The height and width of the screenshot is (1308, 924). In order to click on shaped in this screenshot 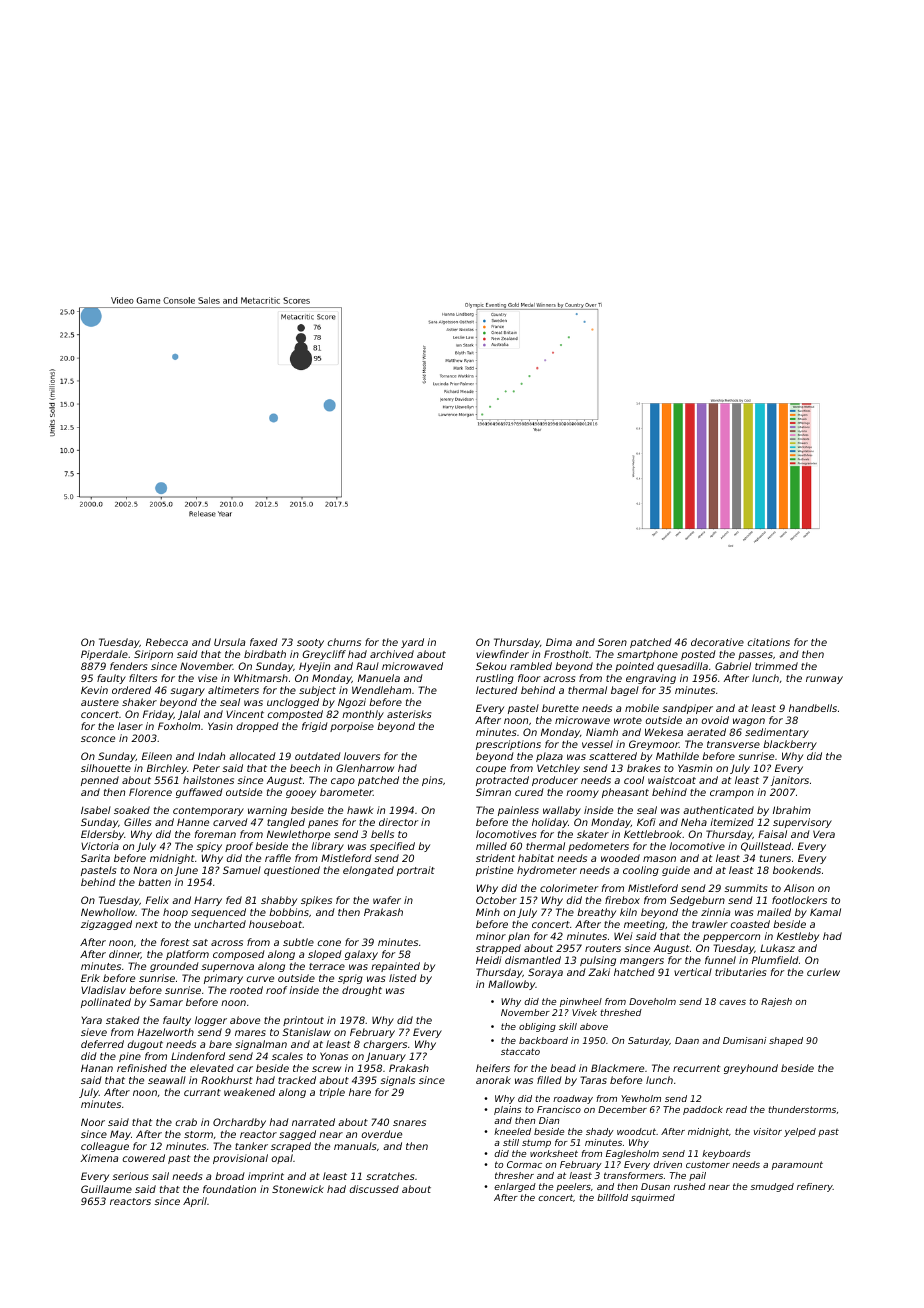, I will do `click(786, 1041)`.
